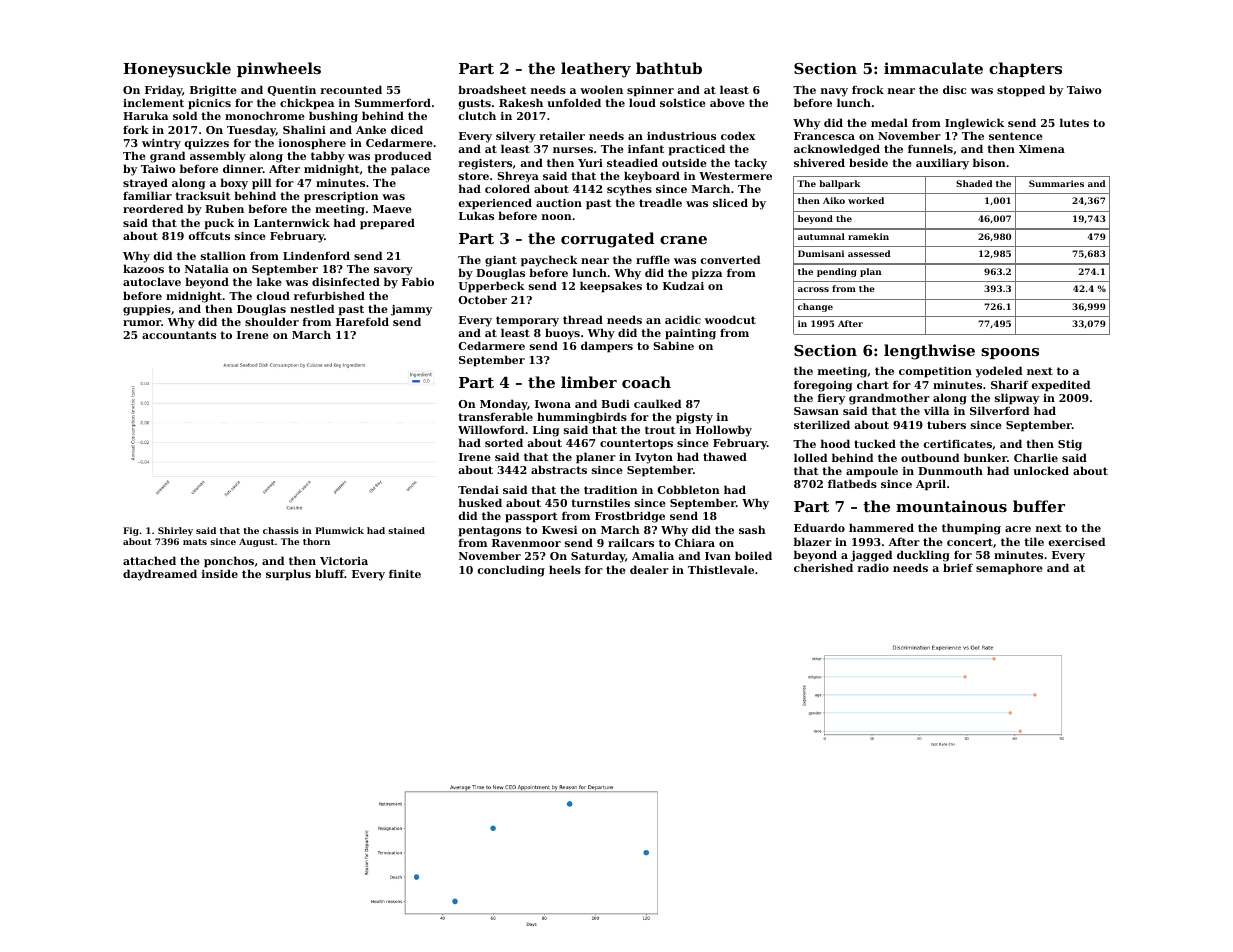  What do you see at coordinates (402, 157) in the screenshot?
I see `produced` at bounding box center [402, 157].
